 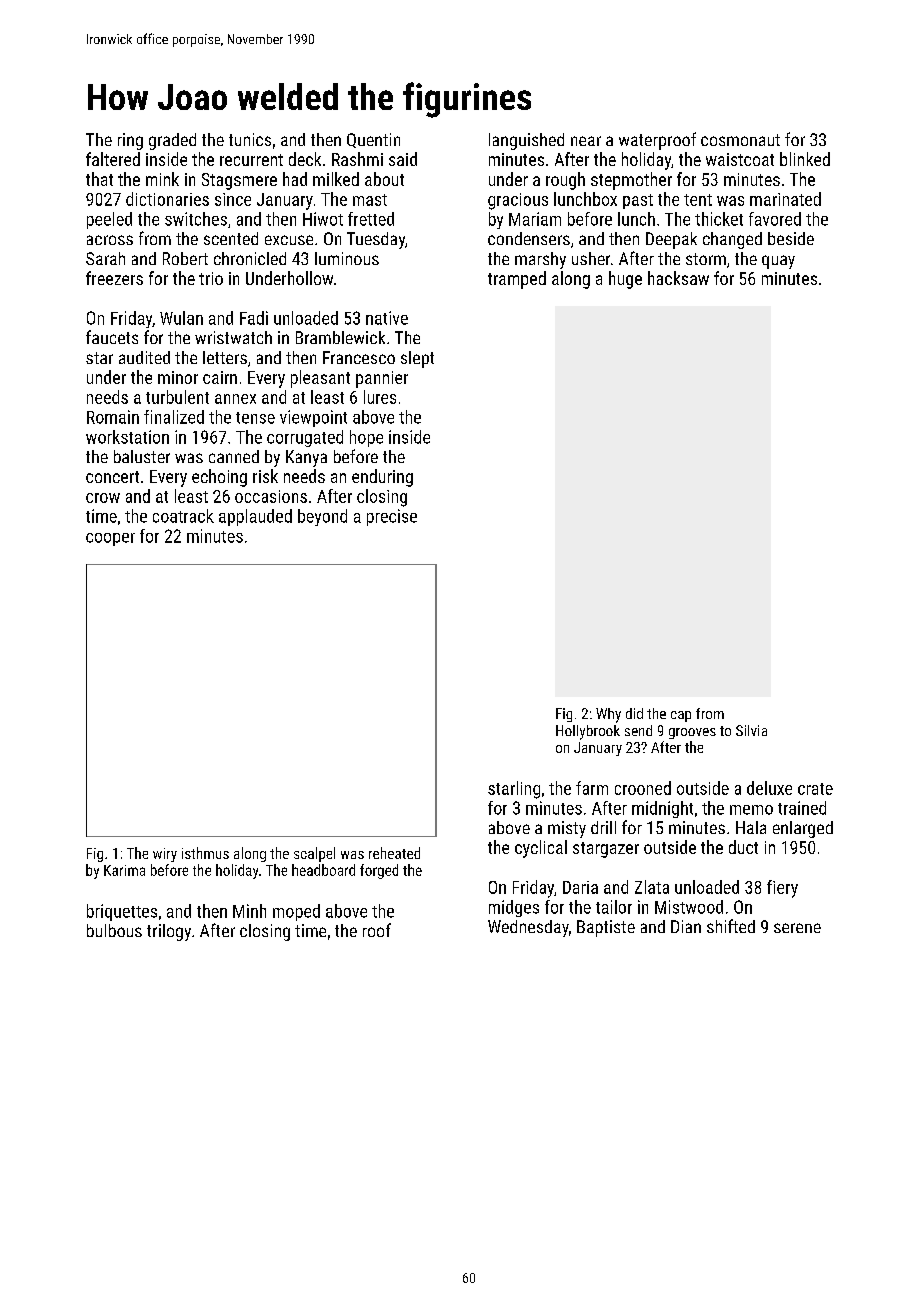 I want to click on Silvia, so click(x=751, y=730).
